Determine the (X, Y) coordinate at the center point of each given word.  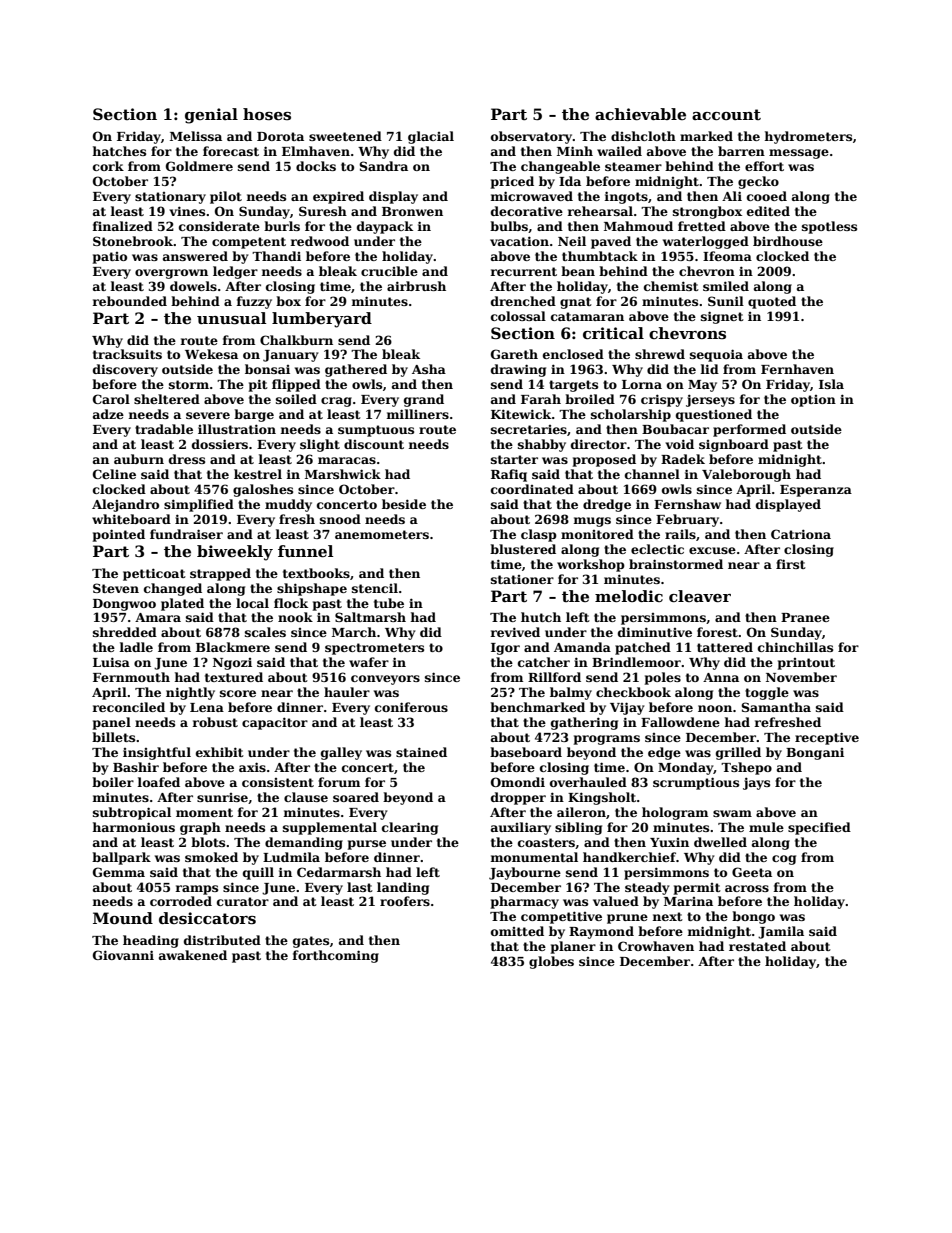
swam (732, 813)
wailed (619, 151)
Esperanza (816, 491)
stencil (375, 588)
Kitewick (521, 414)
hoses (267, 114)
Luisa (111, 662)
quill (258, 873)
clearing (410, 828)
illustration (237, 429)
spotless (829, 227)
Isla (831, 384)
